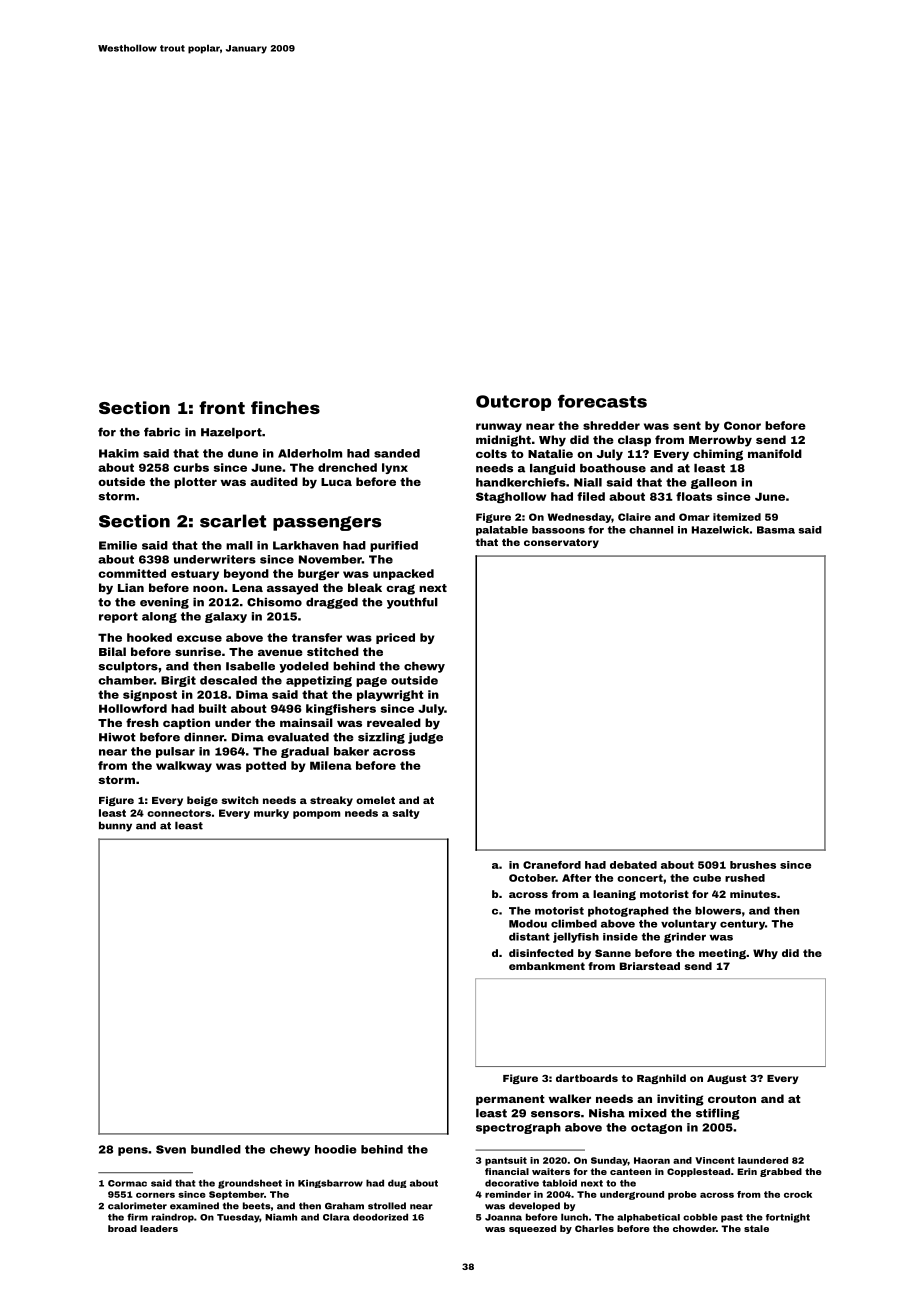 Image resolution: width=924 pixels, height=1308 pixels. What do you see at coordinates (285, 407) in the screenshot?
I see `finches` at bounding box center [285, 407].
